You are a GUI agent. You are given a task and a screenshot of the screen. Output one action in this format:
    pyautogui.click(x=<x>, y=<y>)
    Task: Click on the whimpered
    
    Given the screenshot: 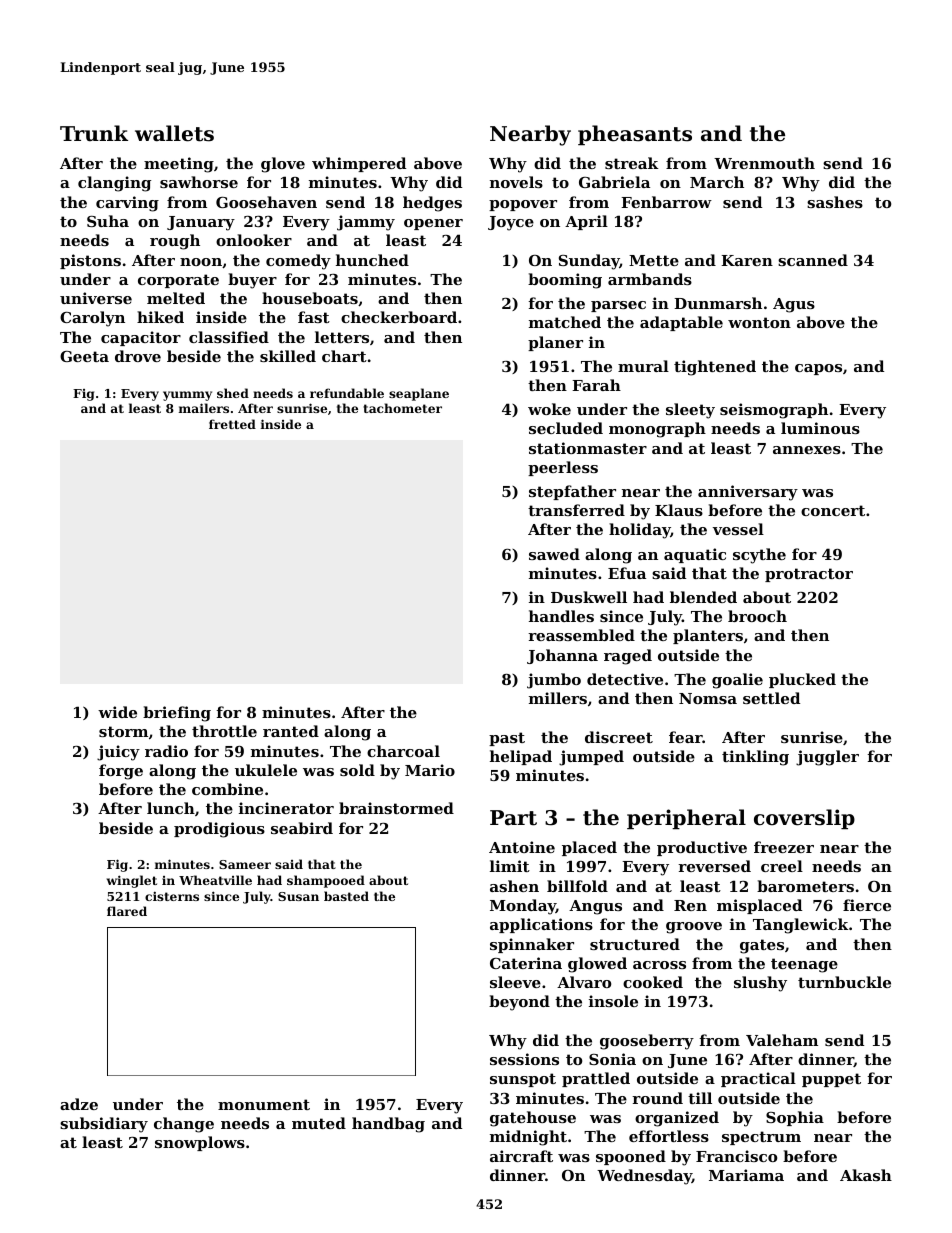 What is the action you would take?
    pyautogui.click(x=359, y=164)
